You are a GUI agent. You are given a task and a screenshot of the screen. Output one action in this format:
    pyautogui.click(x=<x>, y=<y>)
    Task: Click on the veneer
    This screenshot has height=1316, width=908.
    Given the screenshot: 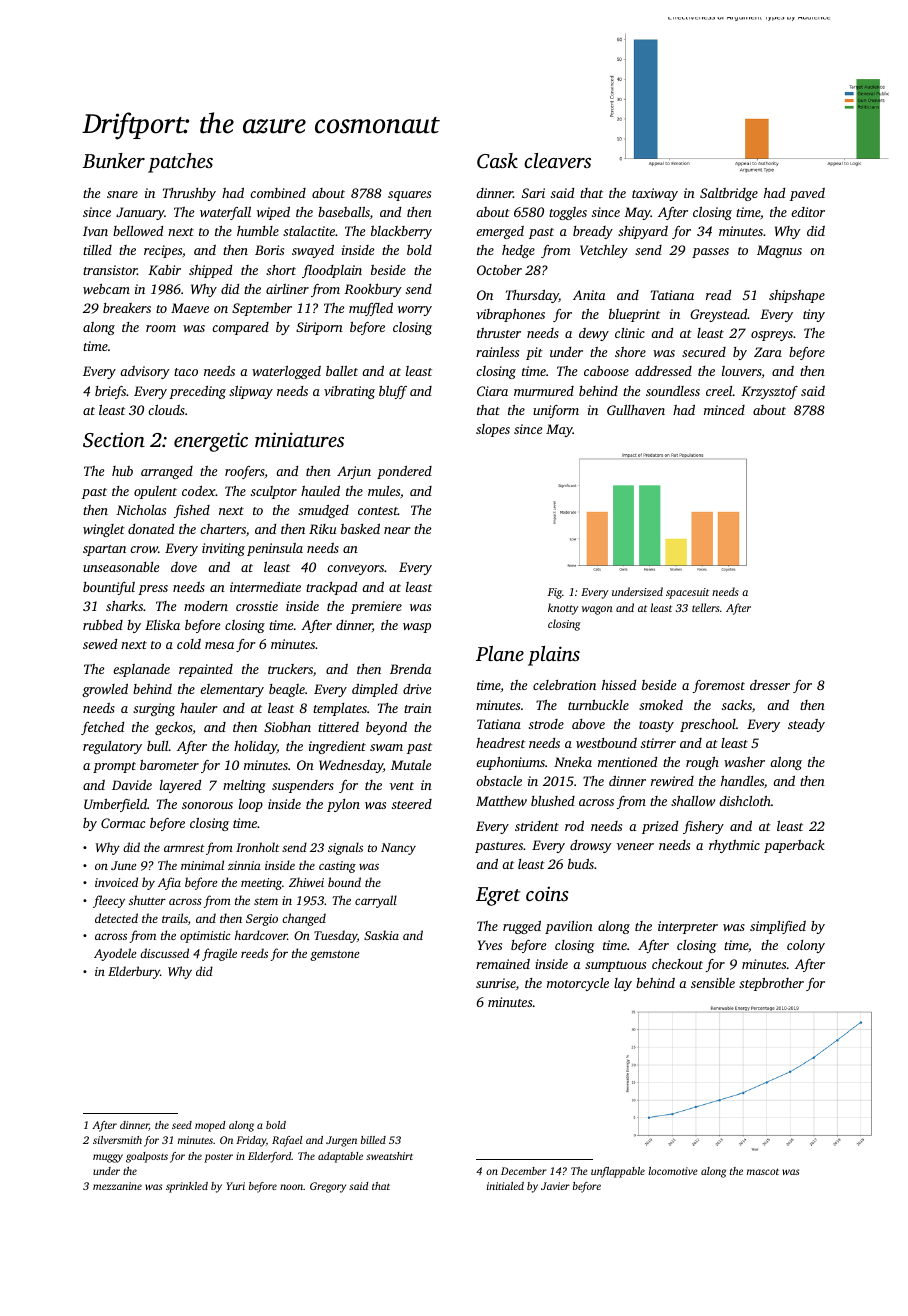 What is the action you would take?
    pyautogui.click(x=635, y=846)
